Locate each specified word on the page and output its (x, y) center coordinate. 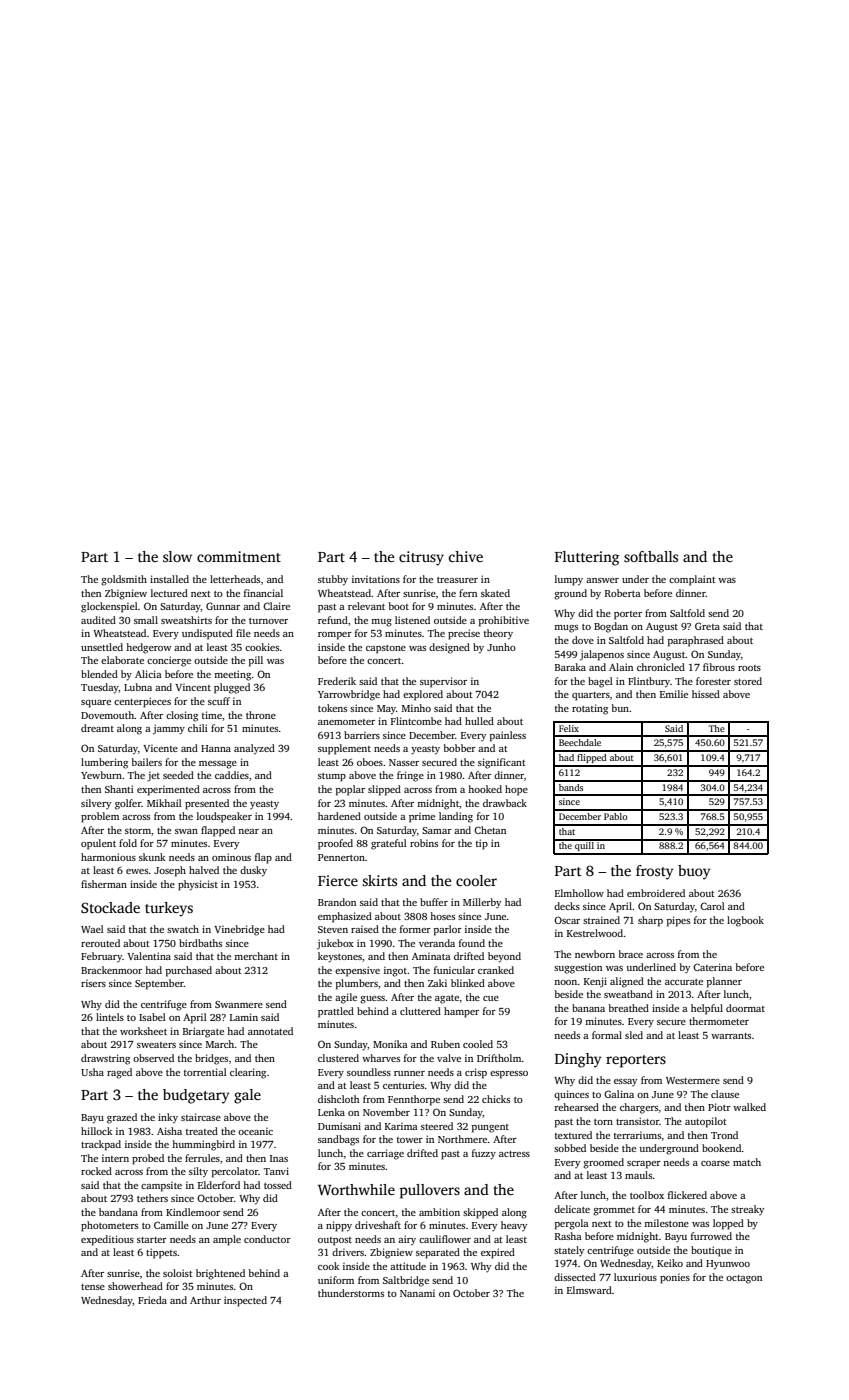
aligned (627, 982)
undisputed (207, 634)
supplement (344, 749)
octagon (744, 1279)
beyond (504, 957)
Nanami (417, 1293)
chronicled (661, 667)
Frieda (152, 1300)
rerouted (100, 943)
